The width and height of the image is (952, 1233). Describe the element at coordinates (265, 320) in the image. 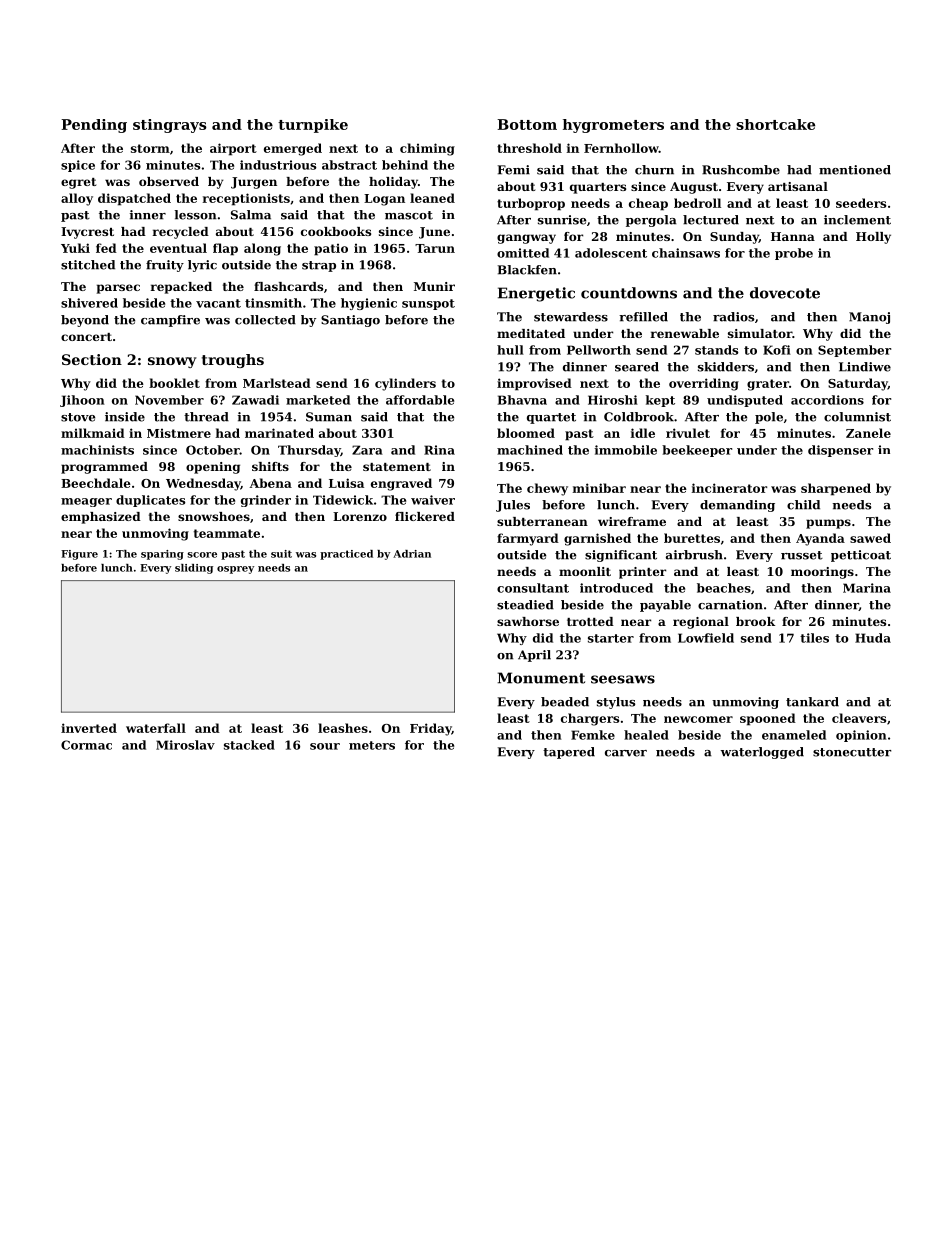

I see `collected` at that location.
